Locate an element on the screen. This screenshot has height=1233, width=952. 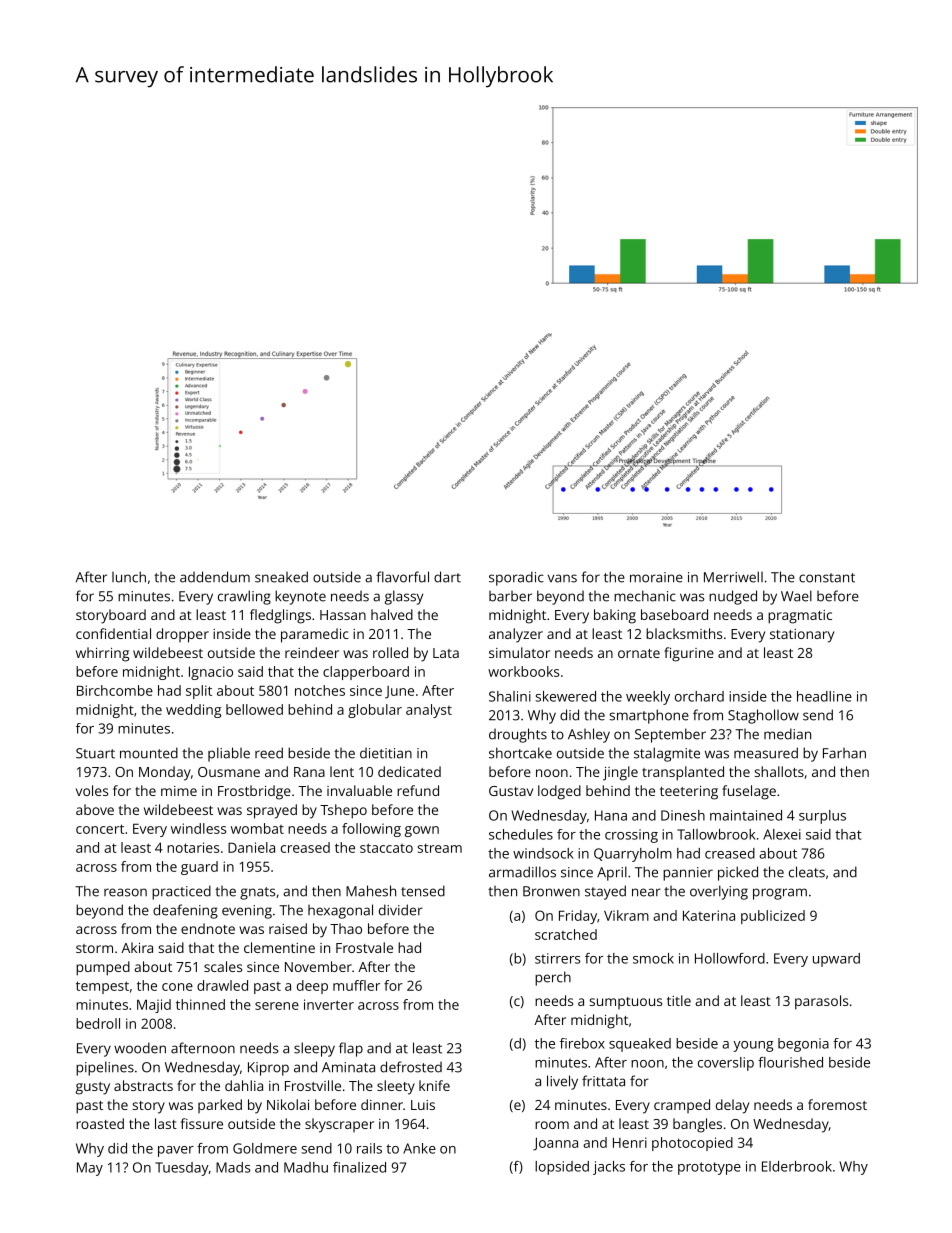
knife is located at coordinates (434, 1085).
